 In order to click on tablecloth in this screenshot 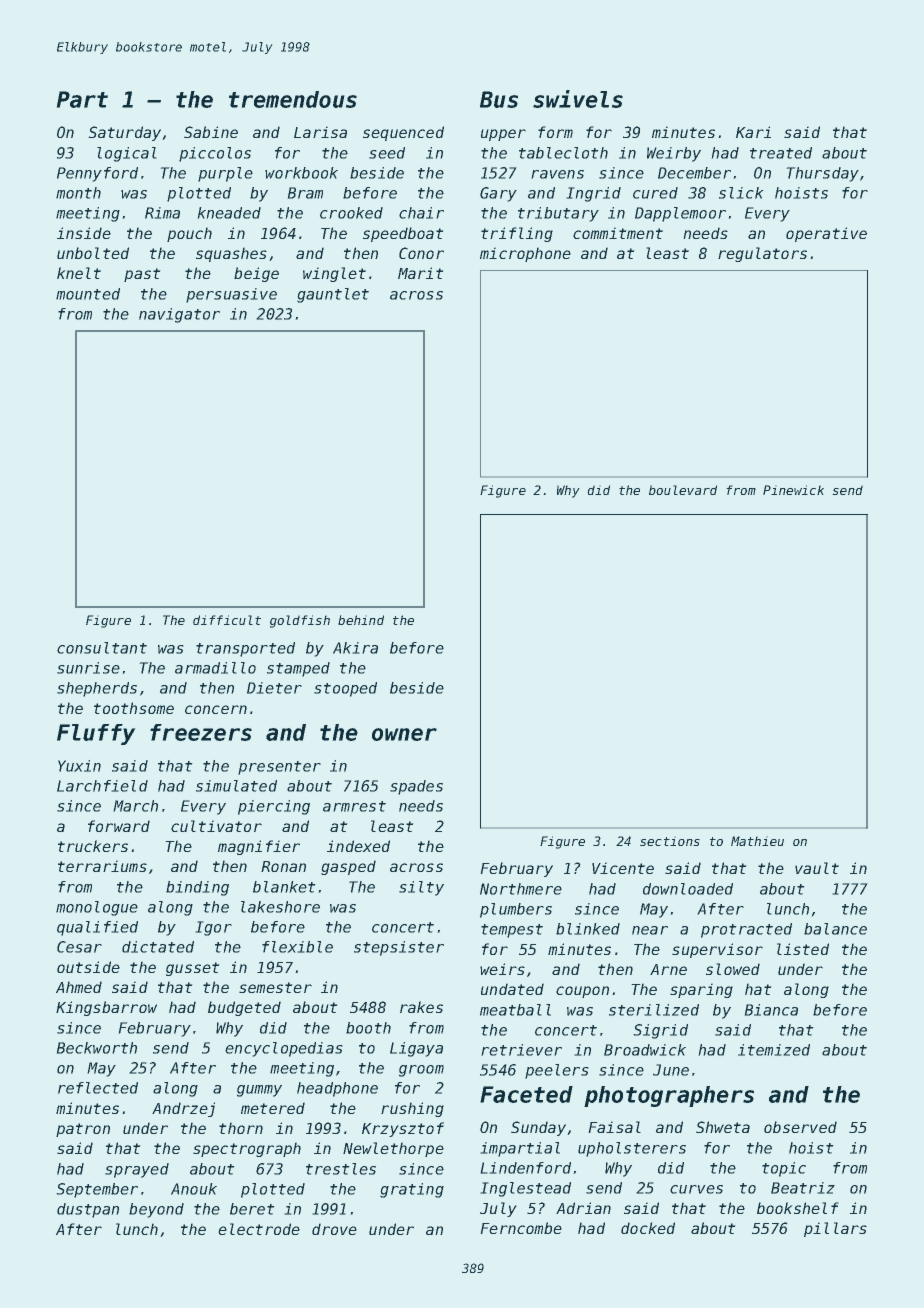, I will do `click(563, 153)`.
